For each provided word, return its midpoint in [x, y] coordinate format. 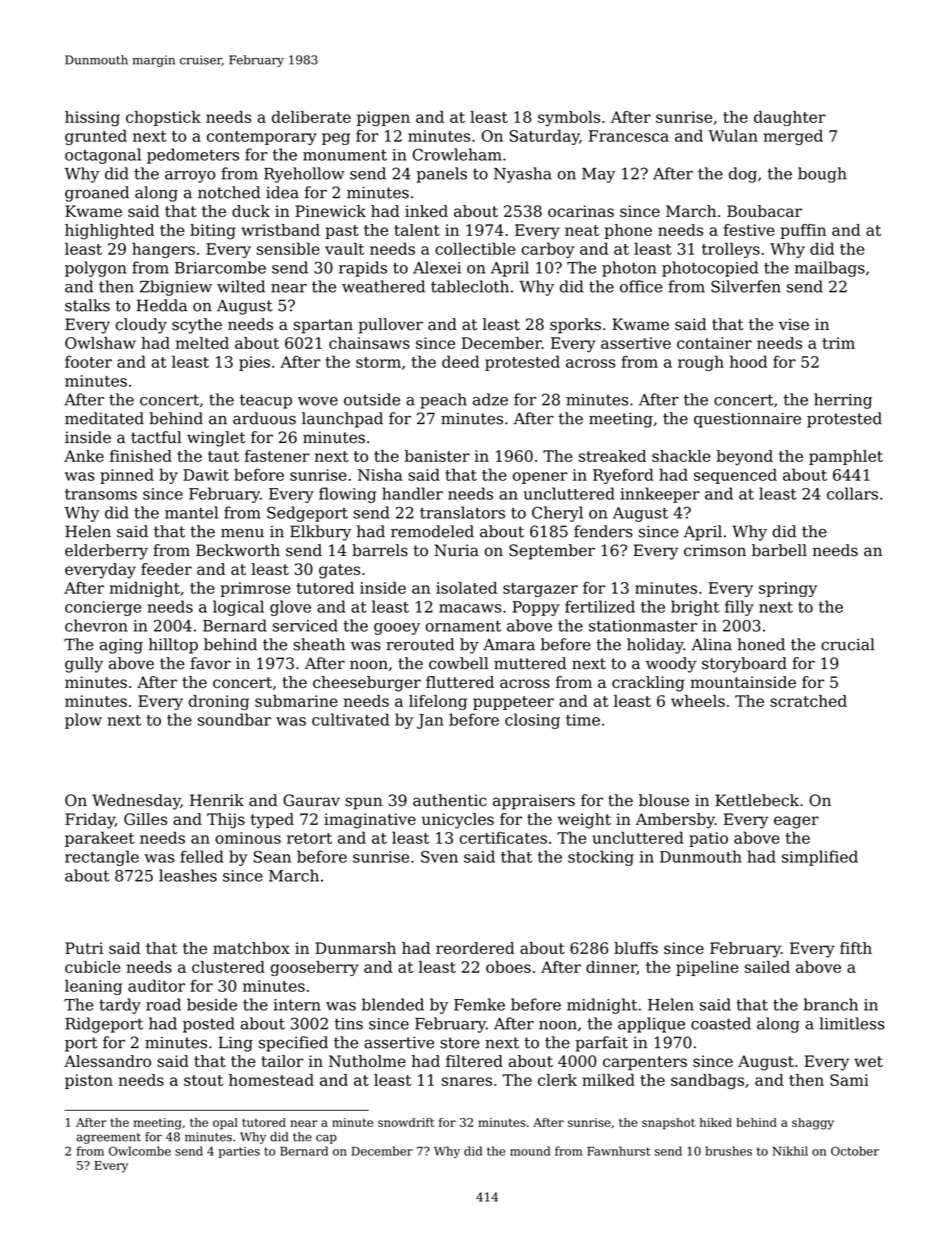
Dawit [206, 475]
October [855, 1151]
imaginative [370, 821]
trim [838, 343]
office [641, 286]
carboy [548, 250]
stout [203, 1080]
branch [831, 1004]
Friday [90, 821]
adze [490, 399]
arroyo [190, 177]
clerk [557, 1080]
